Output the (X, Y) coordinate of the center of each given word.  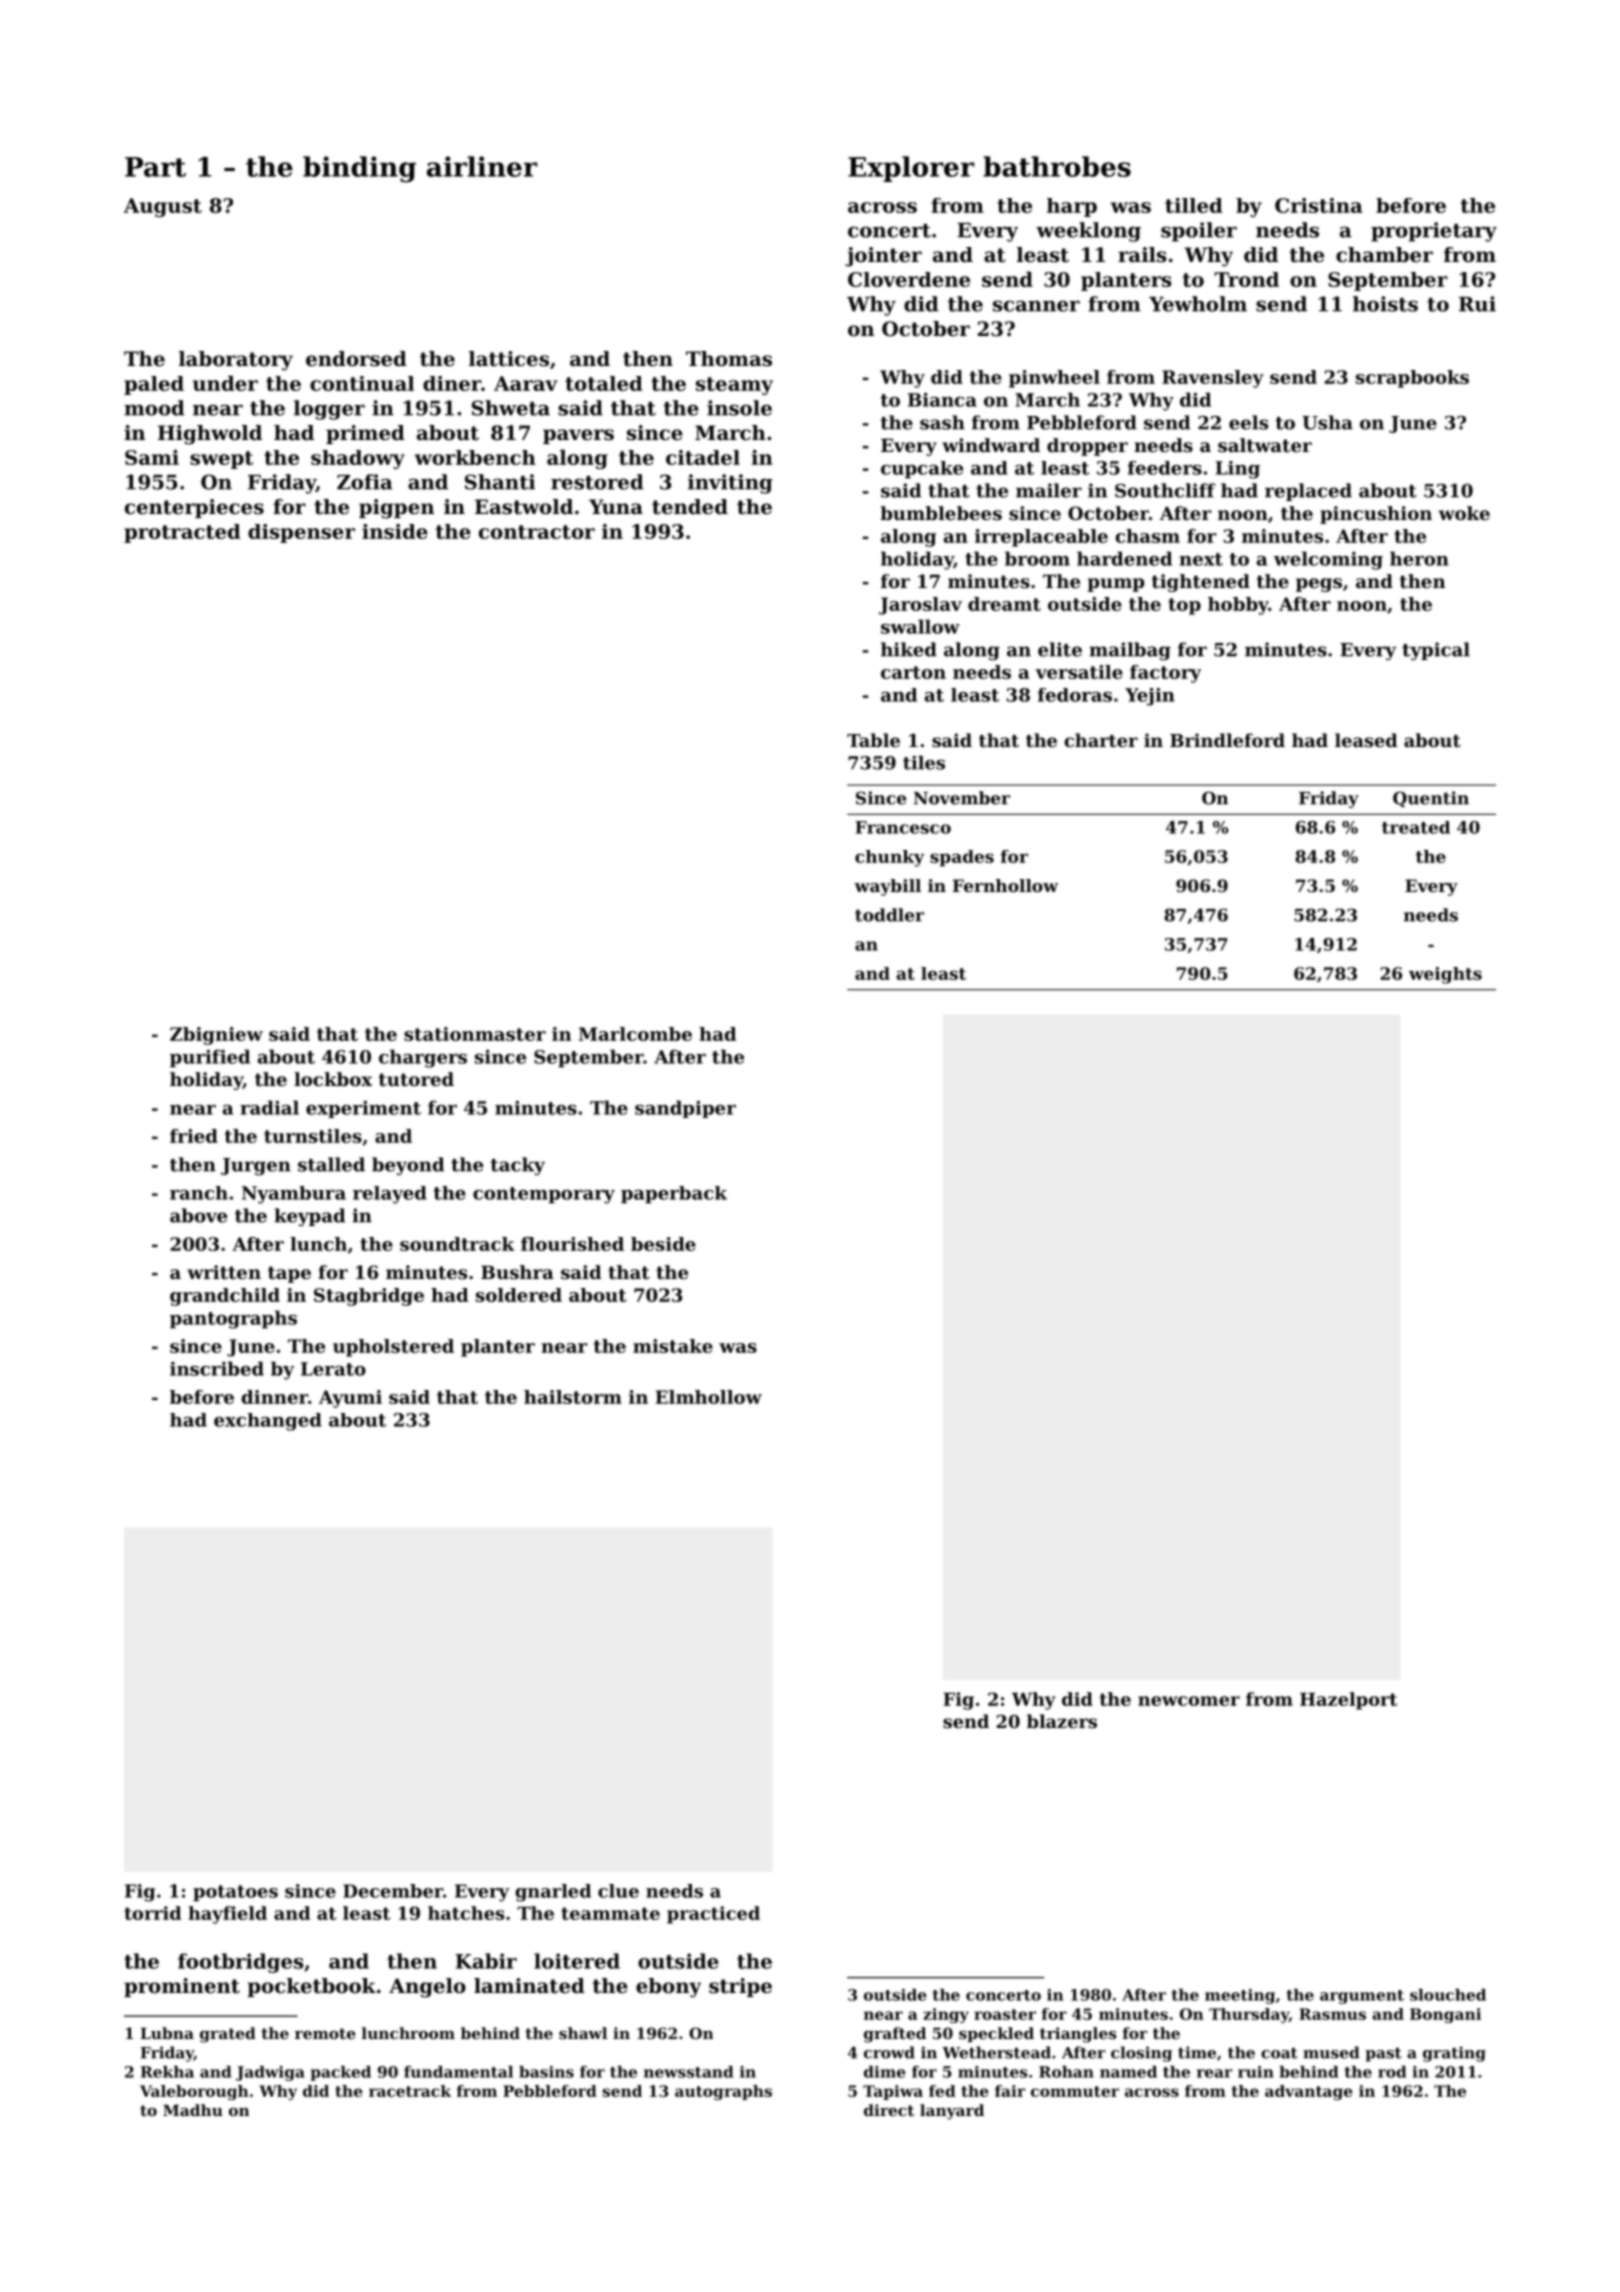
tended (690, 507)
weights (1445, 975)
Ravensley (1213, 379)
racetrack (410, 2091)
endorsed (356, 359)
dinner (275, 1397)
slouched (1448, 1995)
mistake (673, 1346)
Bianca (942, 400)
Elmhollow (708, 1397)
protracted (182, 533)
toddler (889, 915)
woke (1464, 513)
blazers (1062, 1721)
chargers (423, 1058)
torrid (152, 1913)
